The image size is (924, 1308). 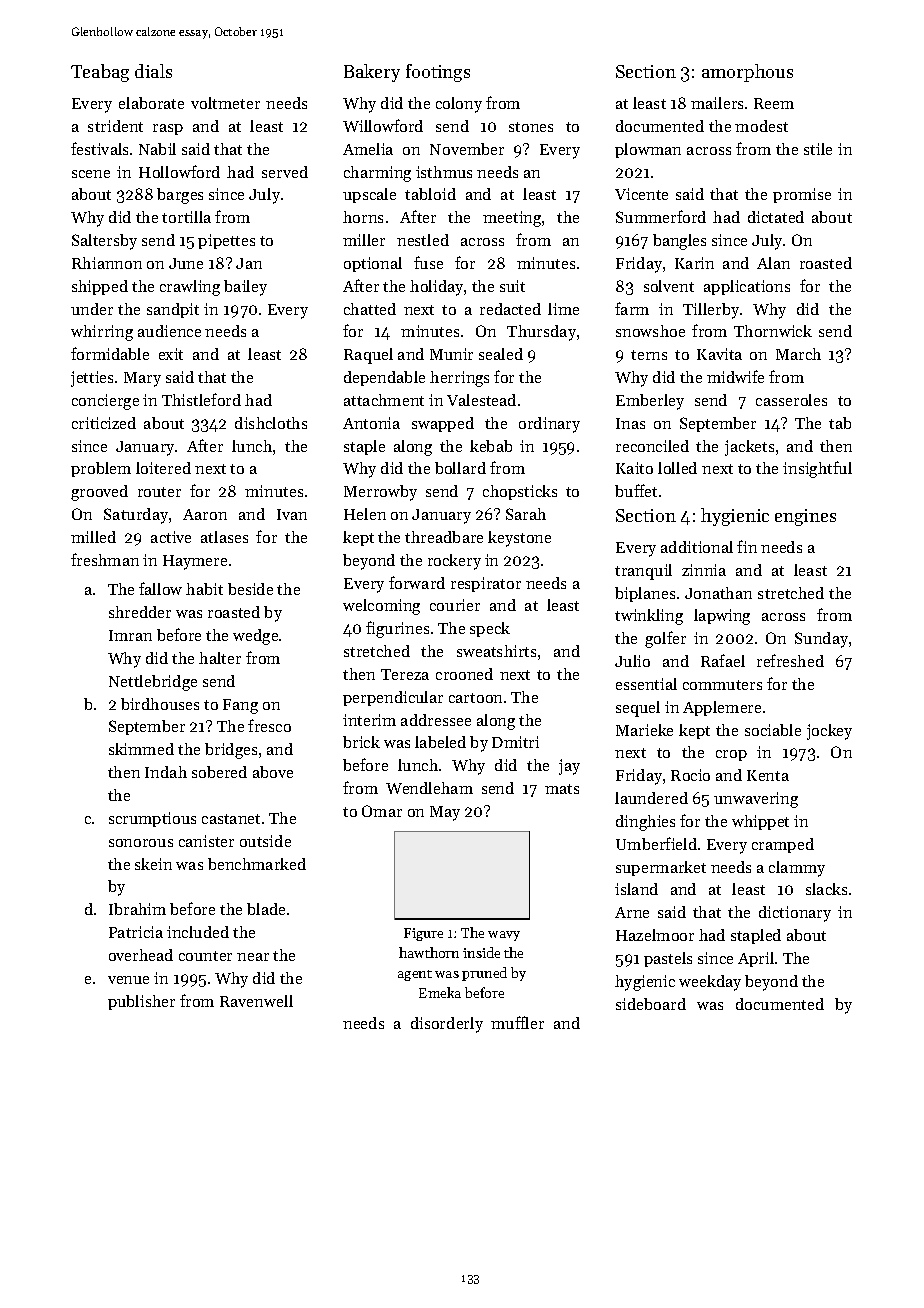 What do you see at coordinates (225, 103) in the screenshot?
I see `voltmeter` at bounding box center [225, 103].
